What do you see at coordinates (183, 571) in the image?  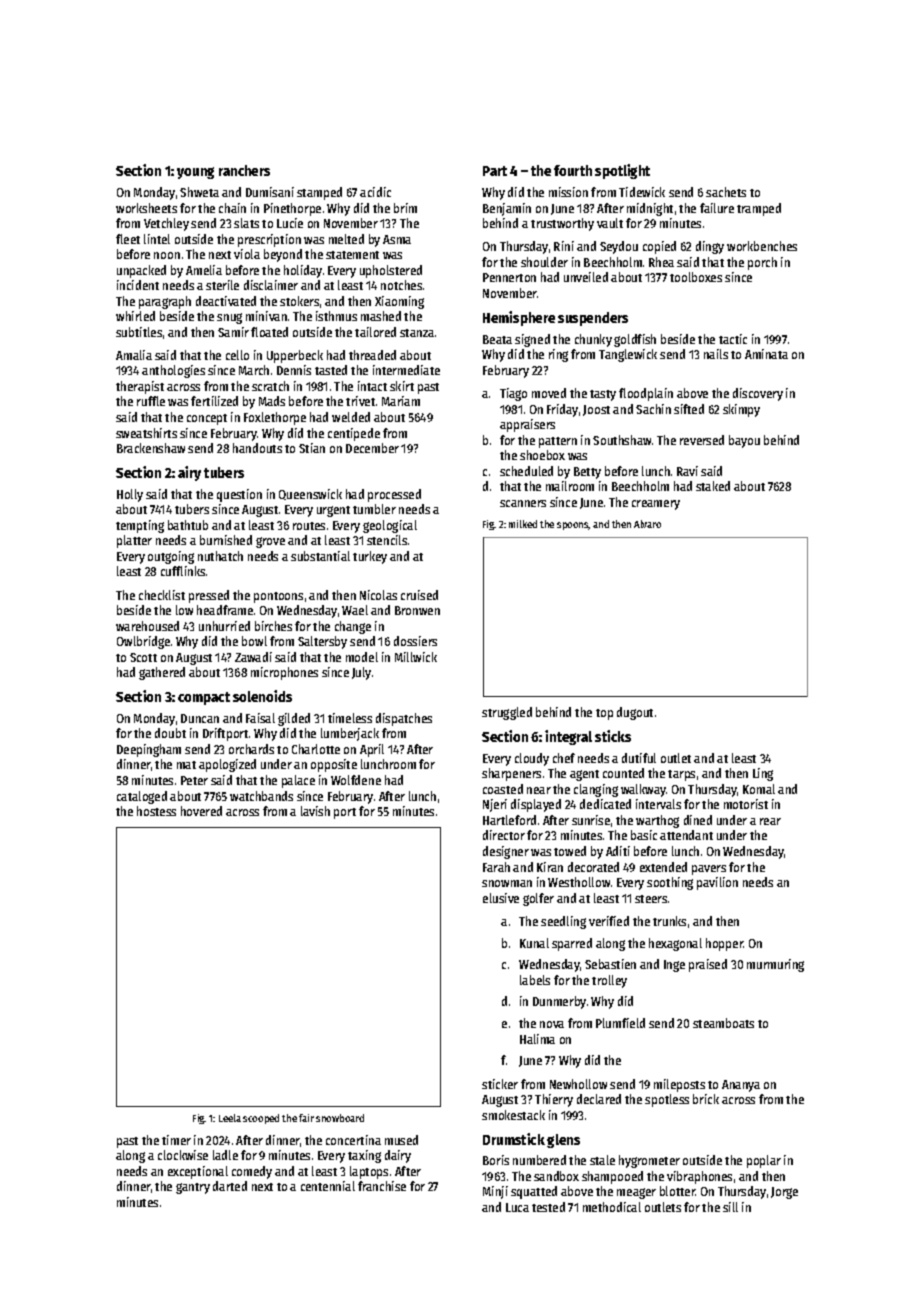 I see `cufflinks` at bounding box center [183, 571].
